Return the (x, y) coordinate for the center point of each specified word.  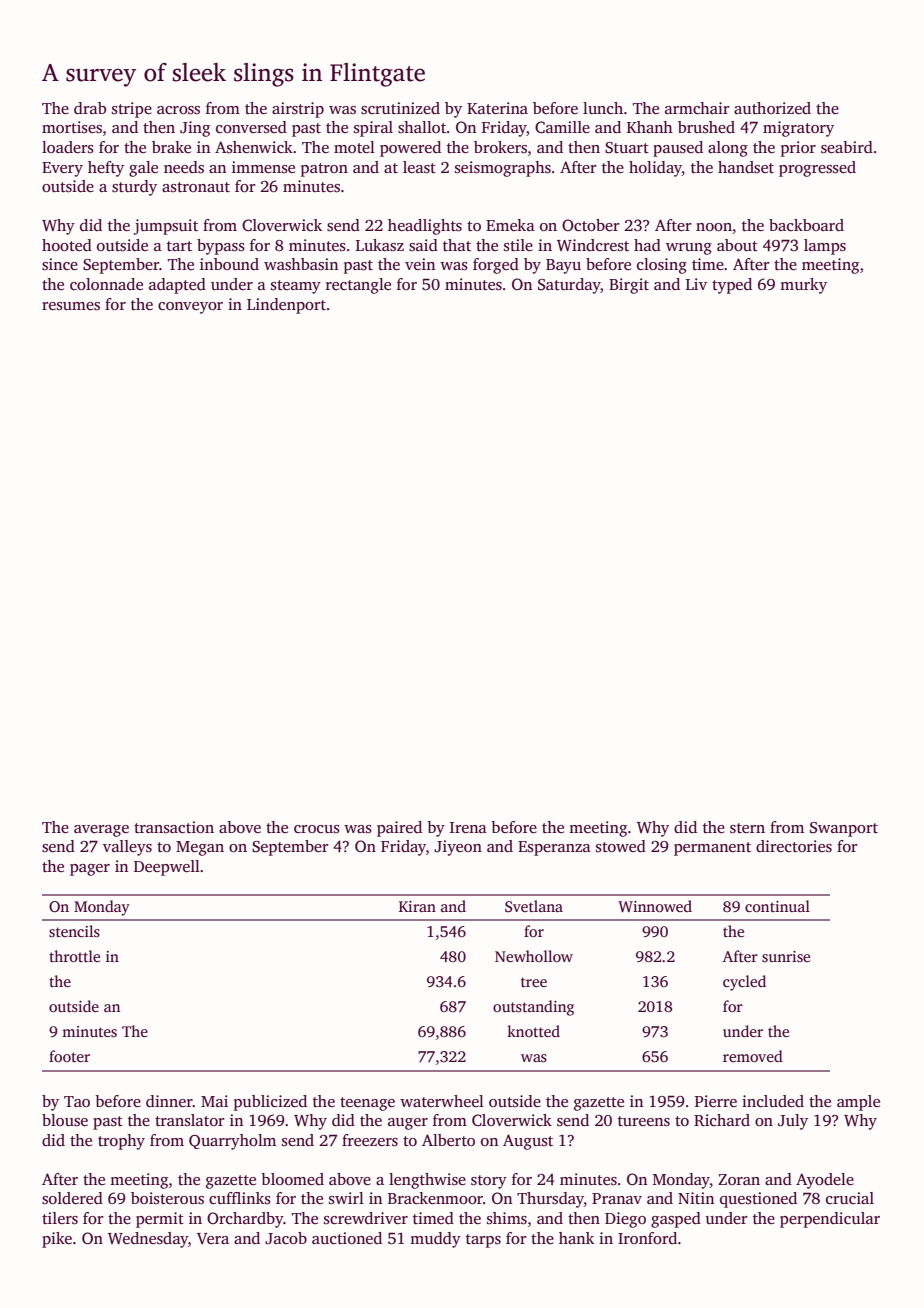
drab (90, 108)
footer (69, 1056)
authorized (772, 108)
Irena (468, 827)
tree (534, 982)
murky (803, 286)
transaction (174, 827)
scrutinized (400, 108)
